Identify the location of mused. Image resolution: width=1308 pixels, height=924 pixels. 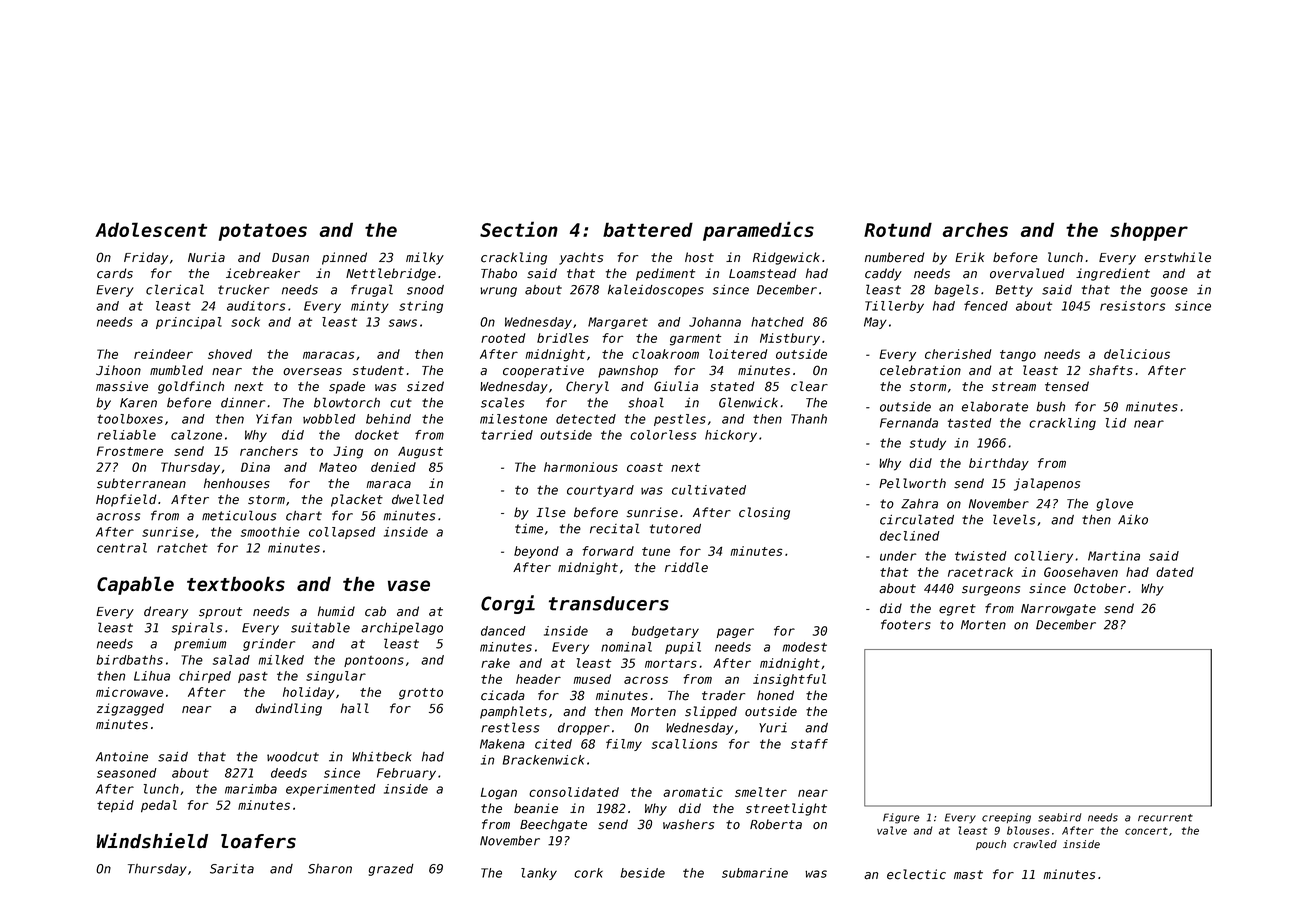
(592, 679).
